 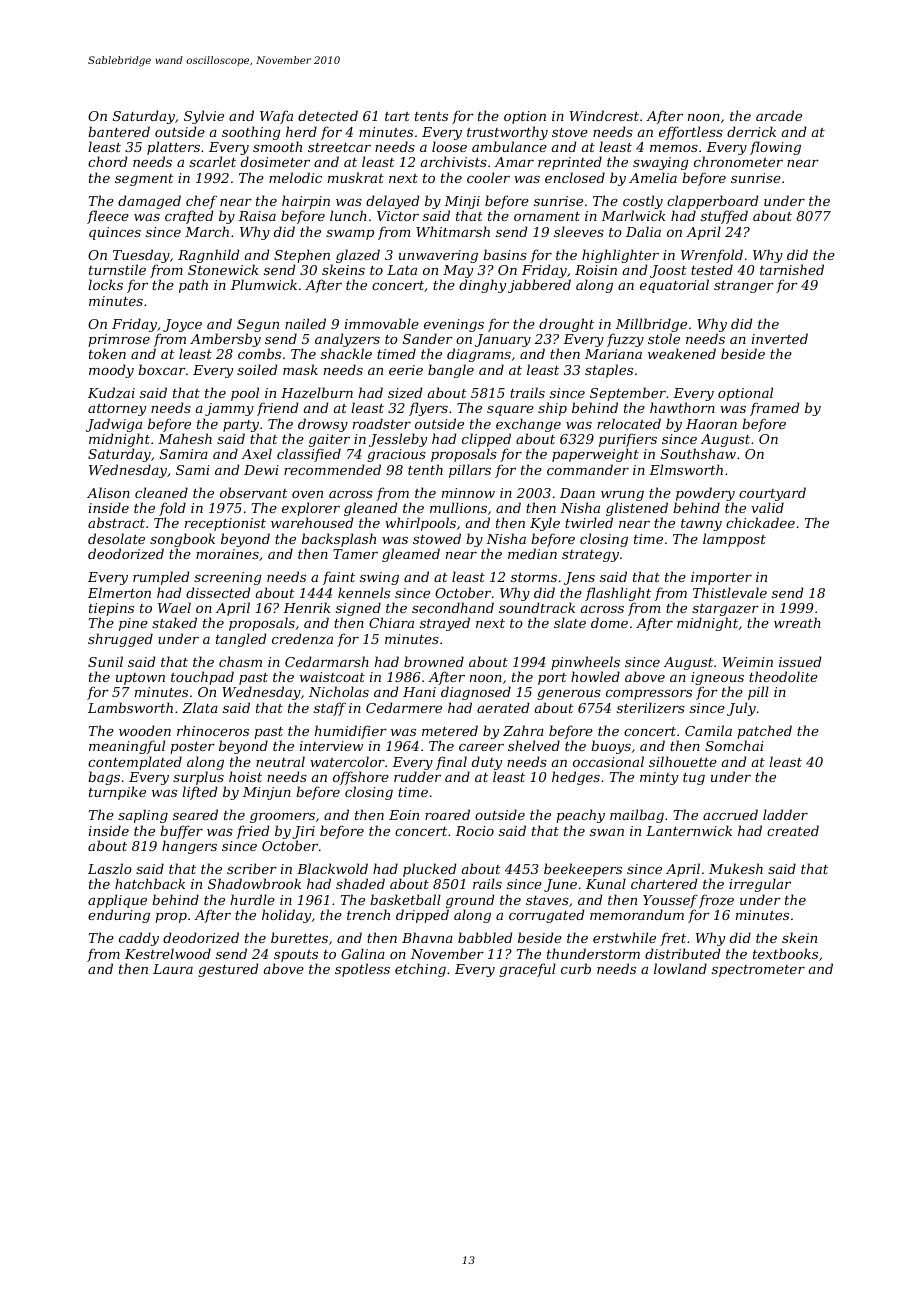 What do you see at coordinates (539, 286) in the screenshot?
I see `jabbered` at bounding box center [539, 286].
